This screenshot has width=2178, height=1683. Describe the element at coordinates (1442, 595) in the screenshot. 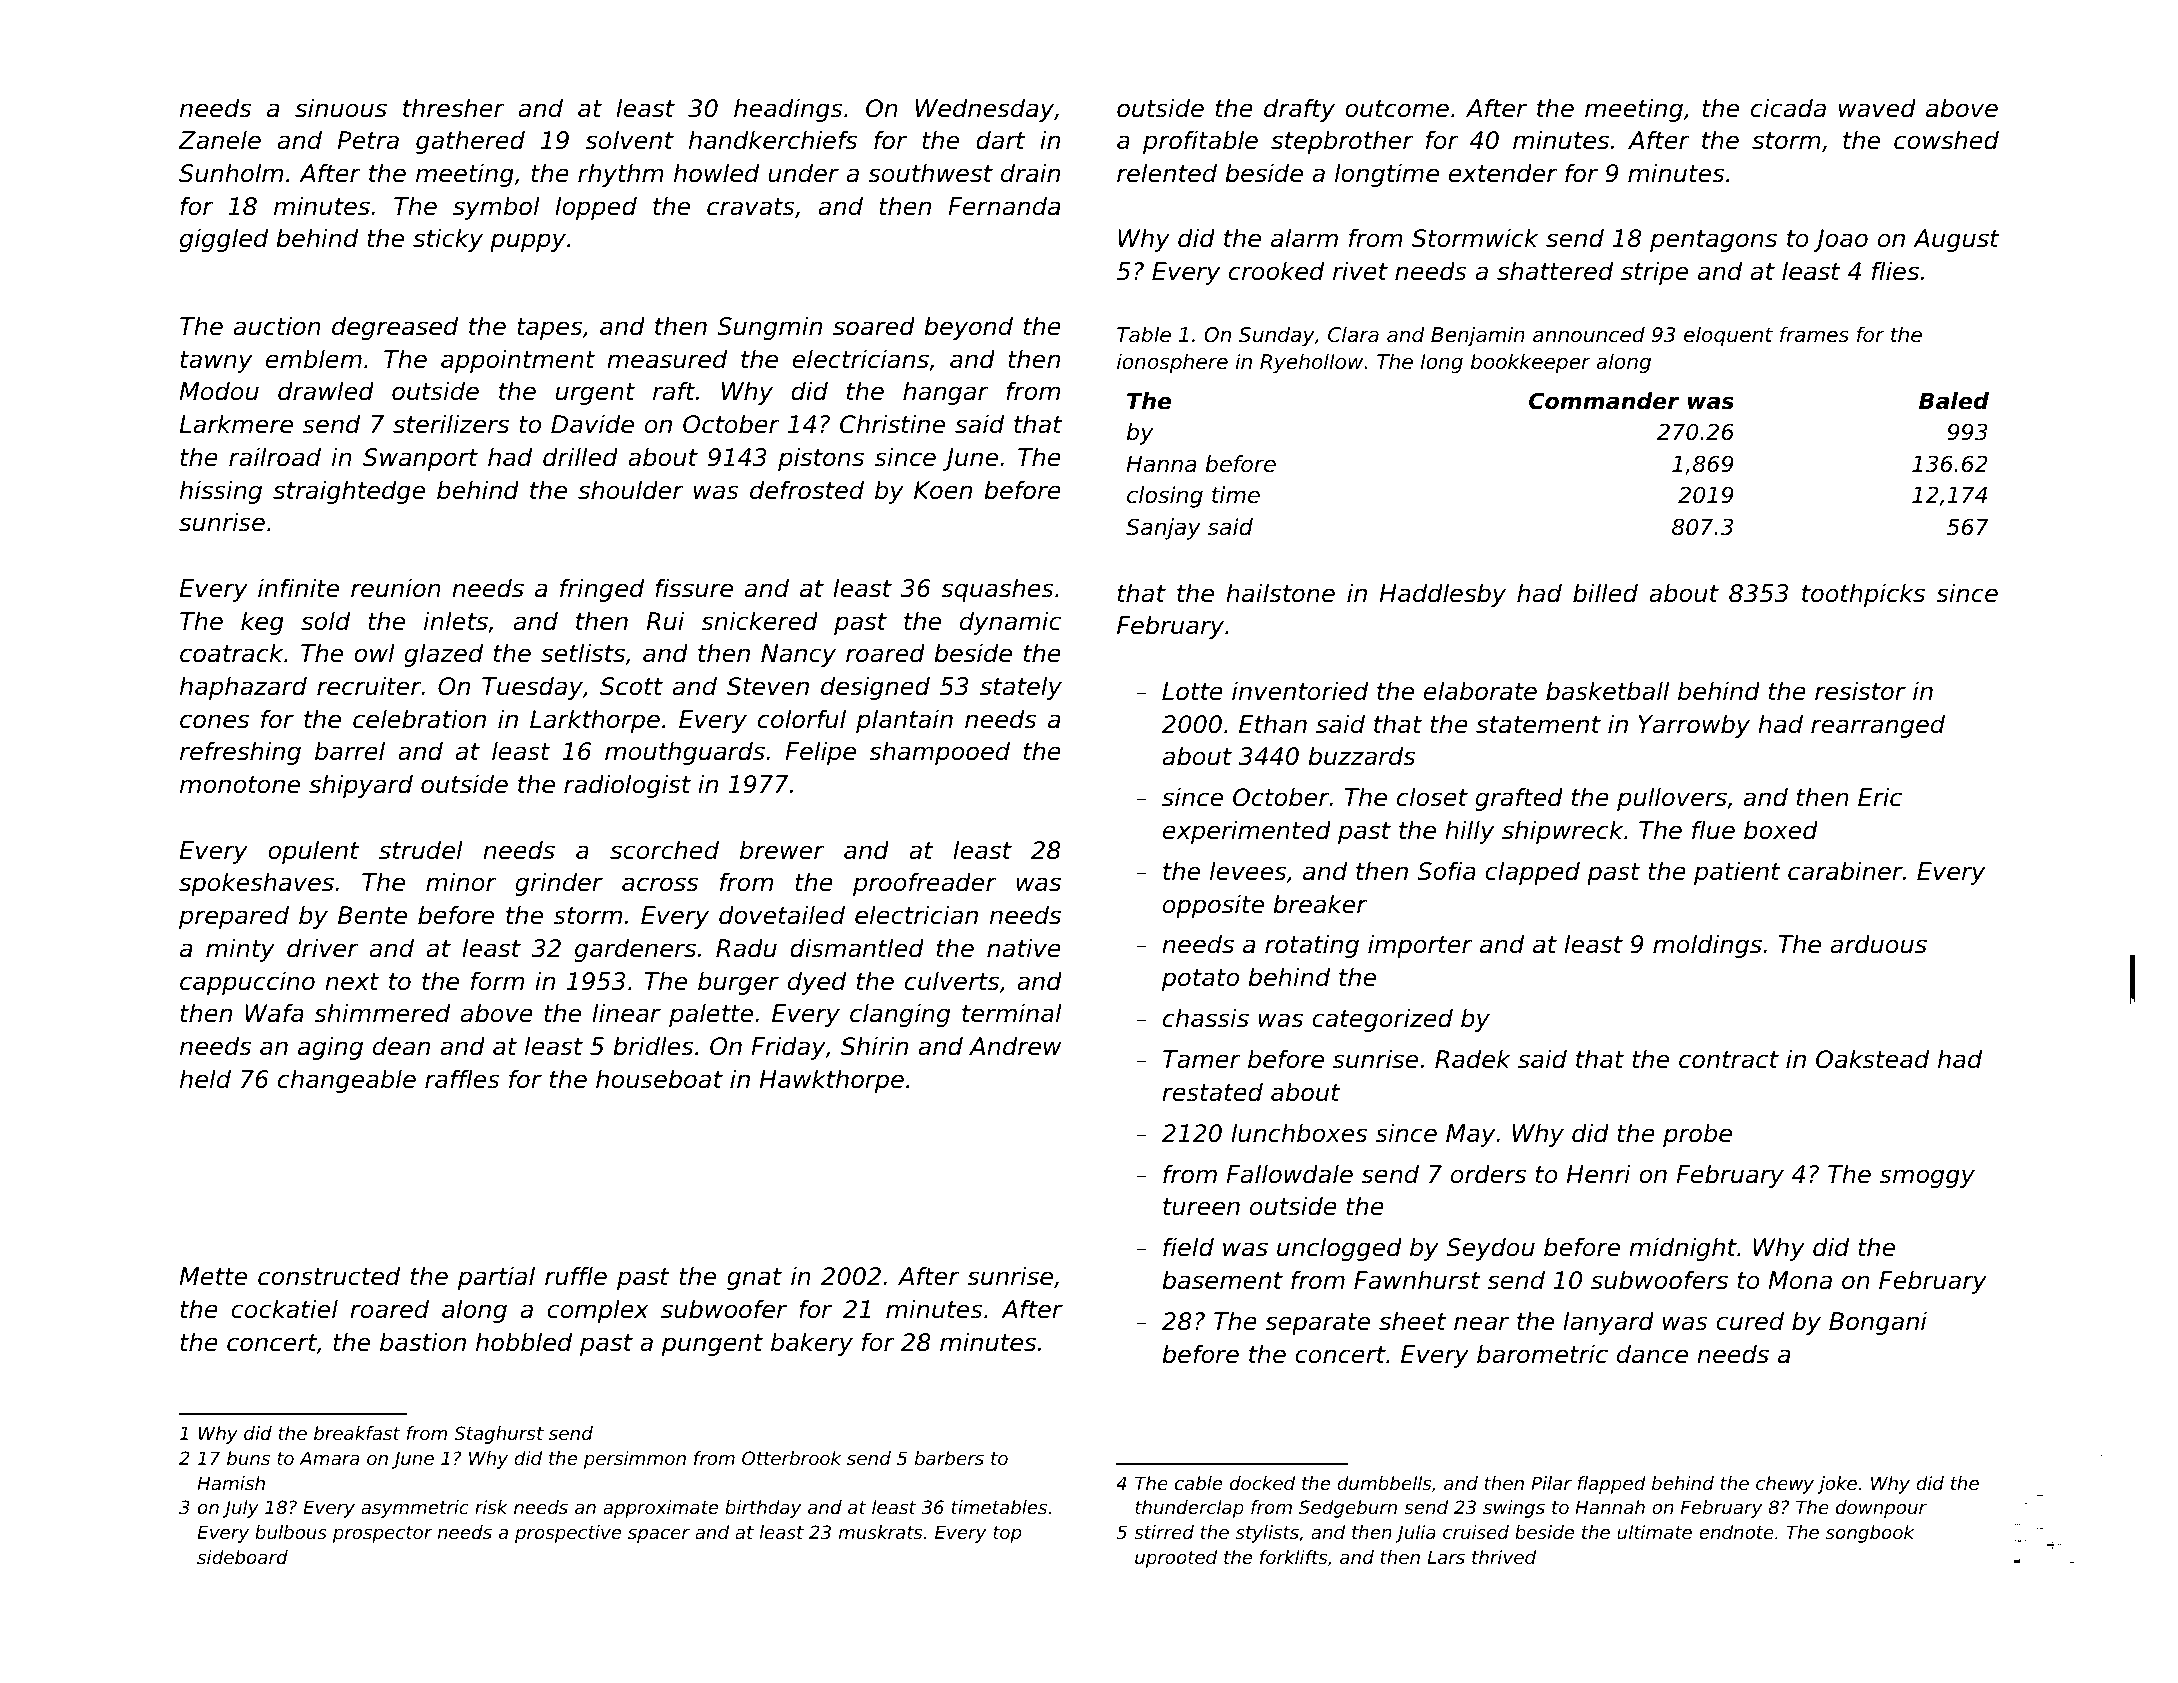

I see `Haddlesby` at that location.
